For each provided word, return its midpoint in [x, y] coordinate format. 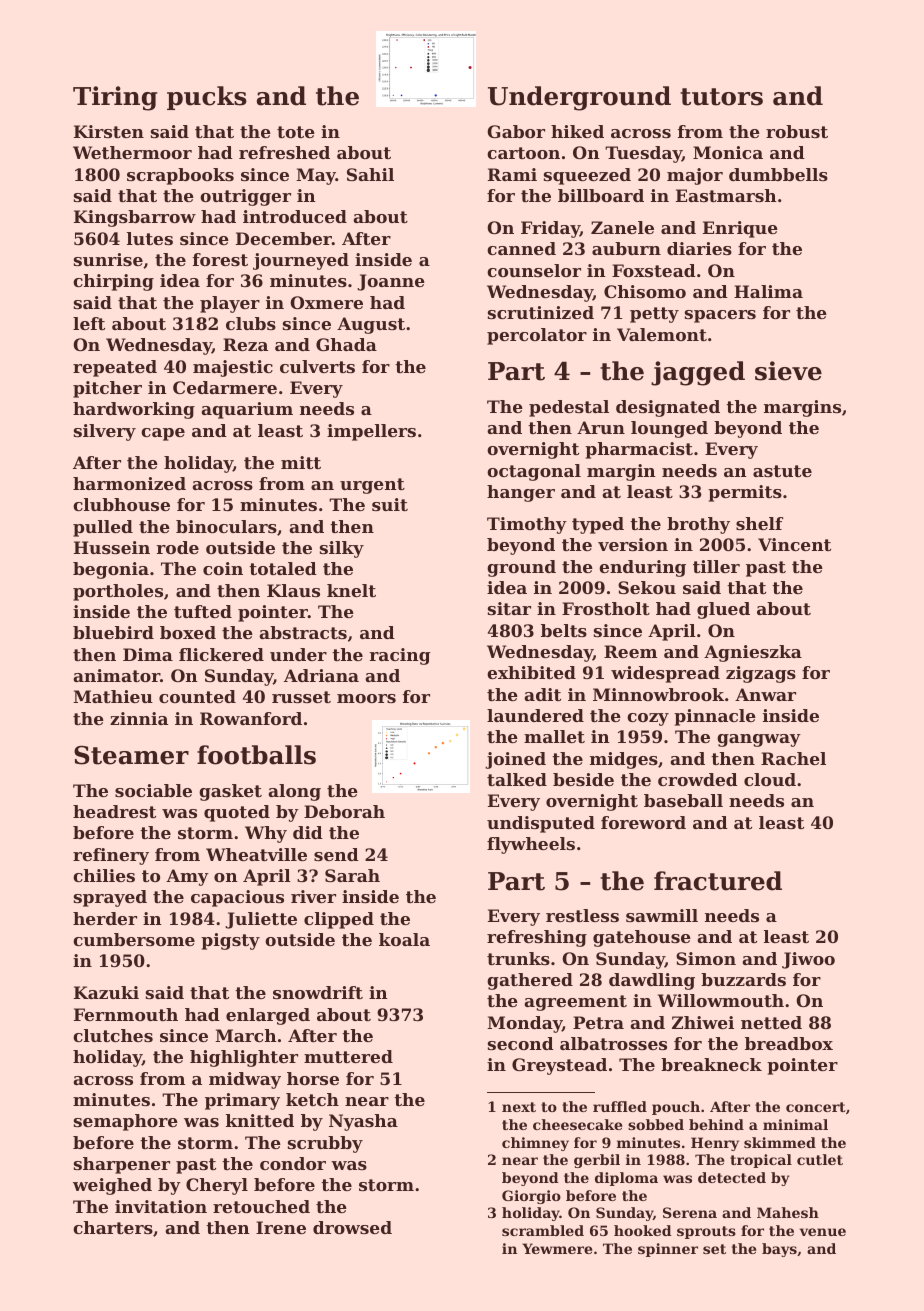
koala [404, 939]
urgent [372, 486]
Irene [281, 1227]
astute [782, 471]
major [695, 176]
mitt [301, 462]
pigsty [230, 941]
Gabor [516, 131]
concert [816, 1107]
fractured [718, 881]
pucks [207, 98]
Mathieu [113, 696]
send [336, 854]
